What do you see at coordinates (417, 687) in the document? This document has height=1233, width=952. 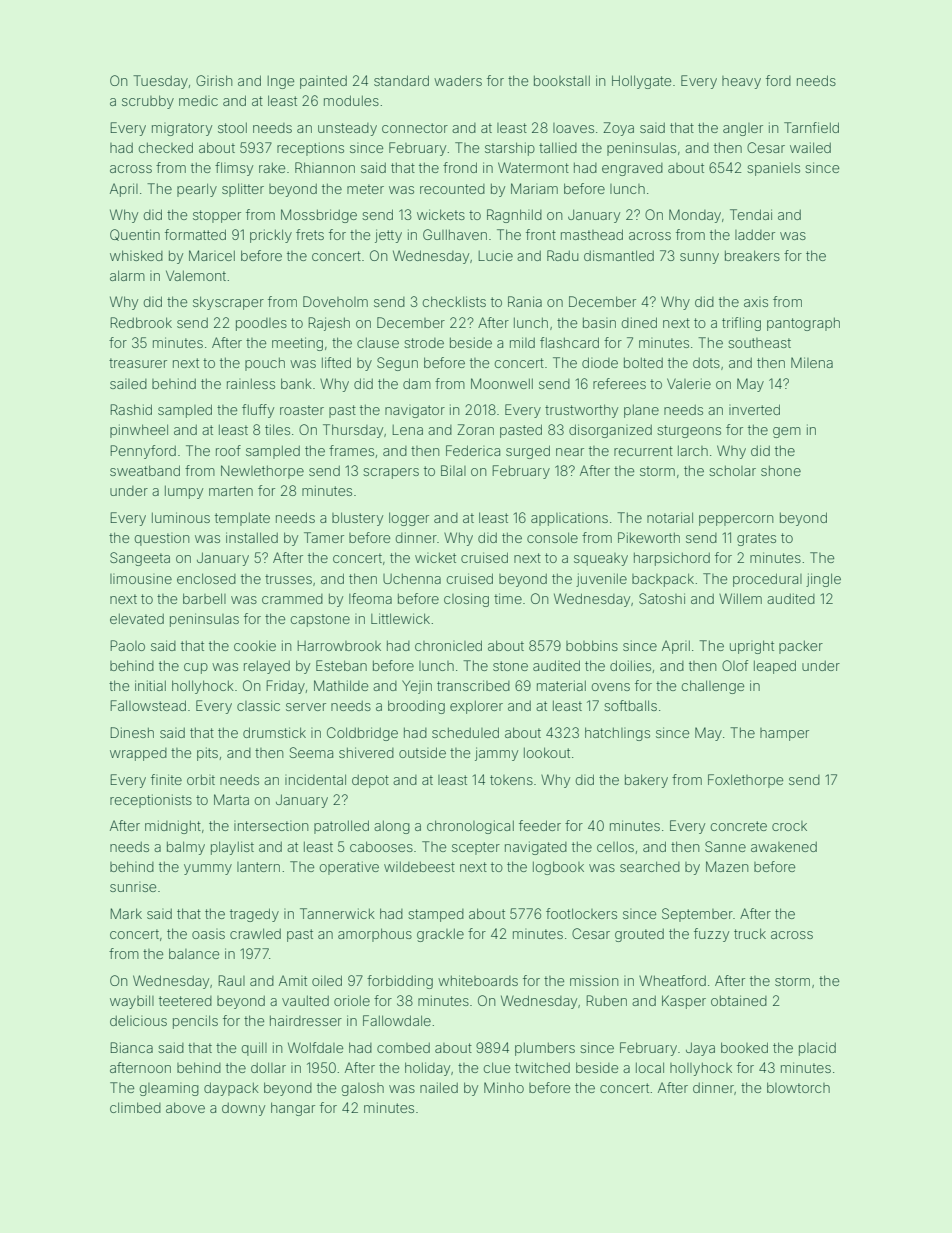 I see `Yejin` at bounding box center [417, 687].
